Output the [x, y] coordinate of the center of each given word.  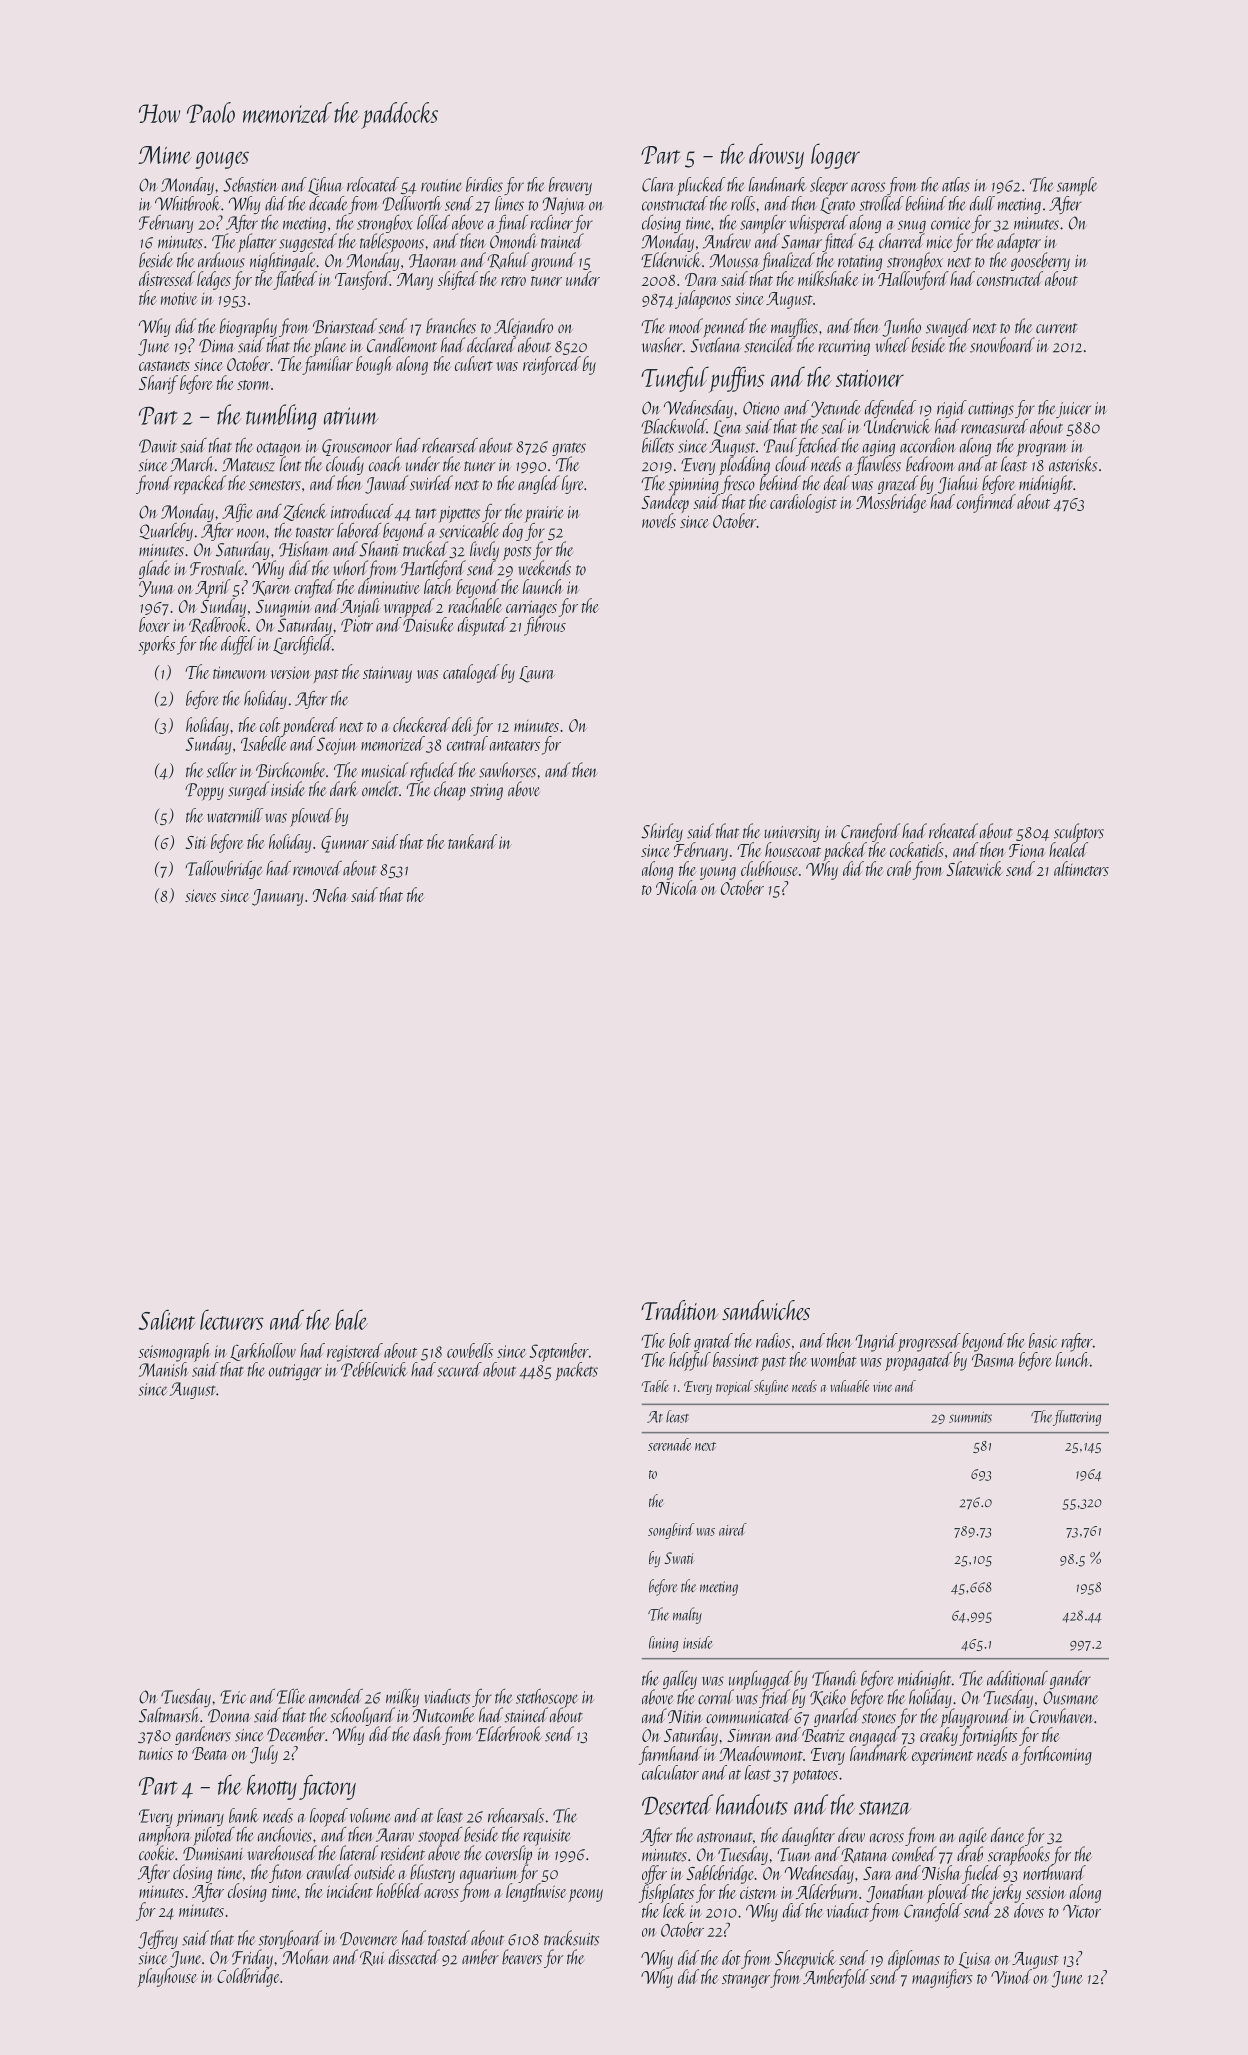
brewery [570, 186]
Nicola [676, 887]
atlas [956, 184]
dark [344, 788]
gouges [222, 160]
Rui [372, 1958]
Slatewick [974, 868]
